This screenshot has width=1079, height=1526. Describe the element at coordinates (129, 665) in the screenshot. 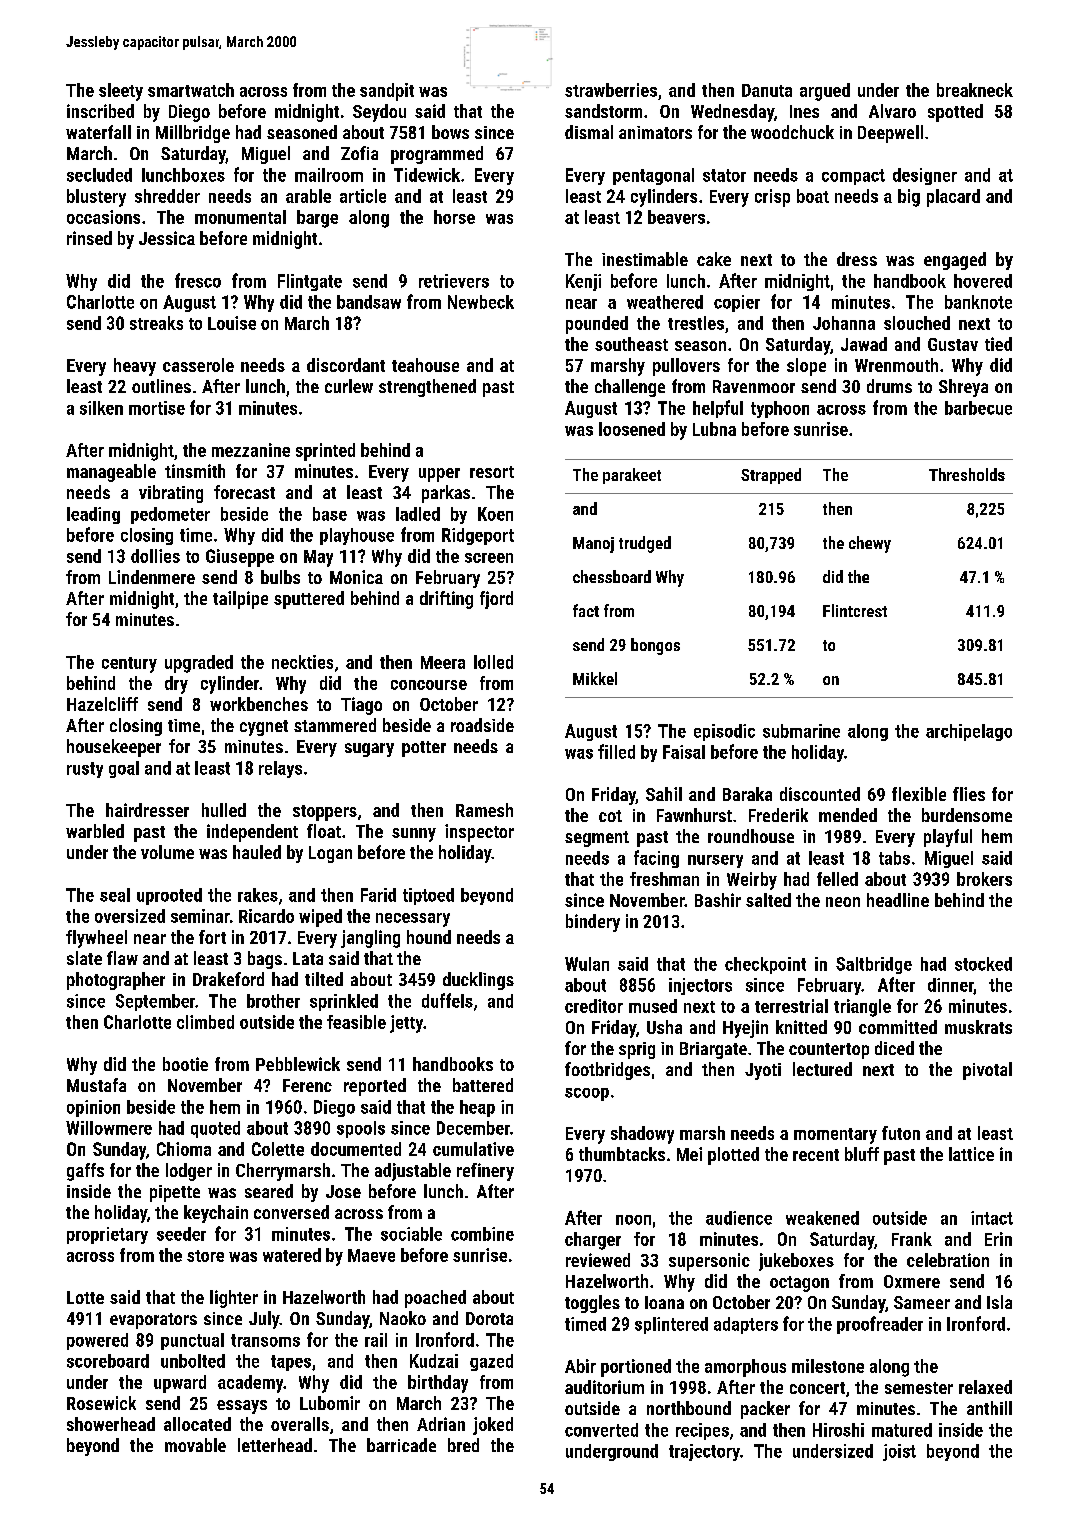

I see `century` at that location.
